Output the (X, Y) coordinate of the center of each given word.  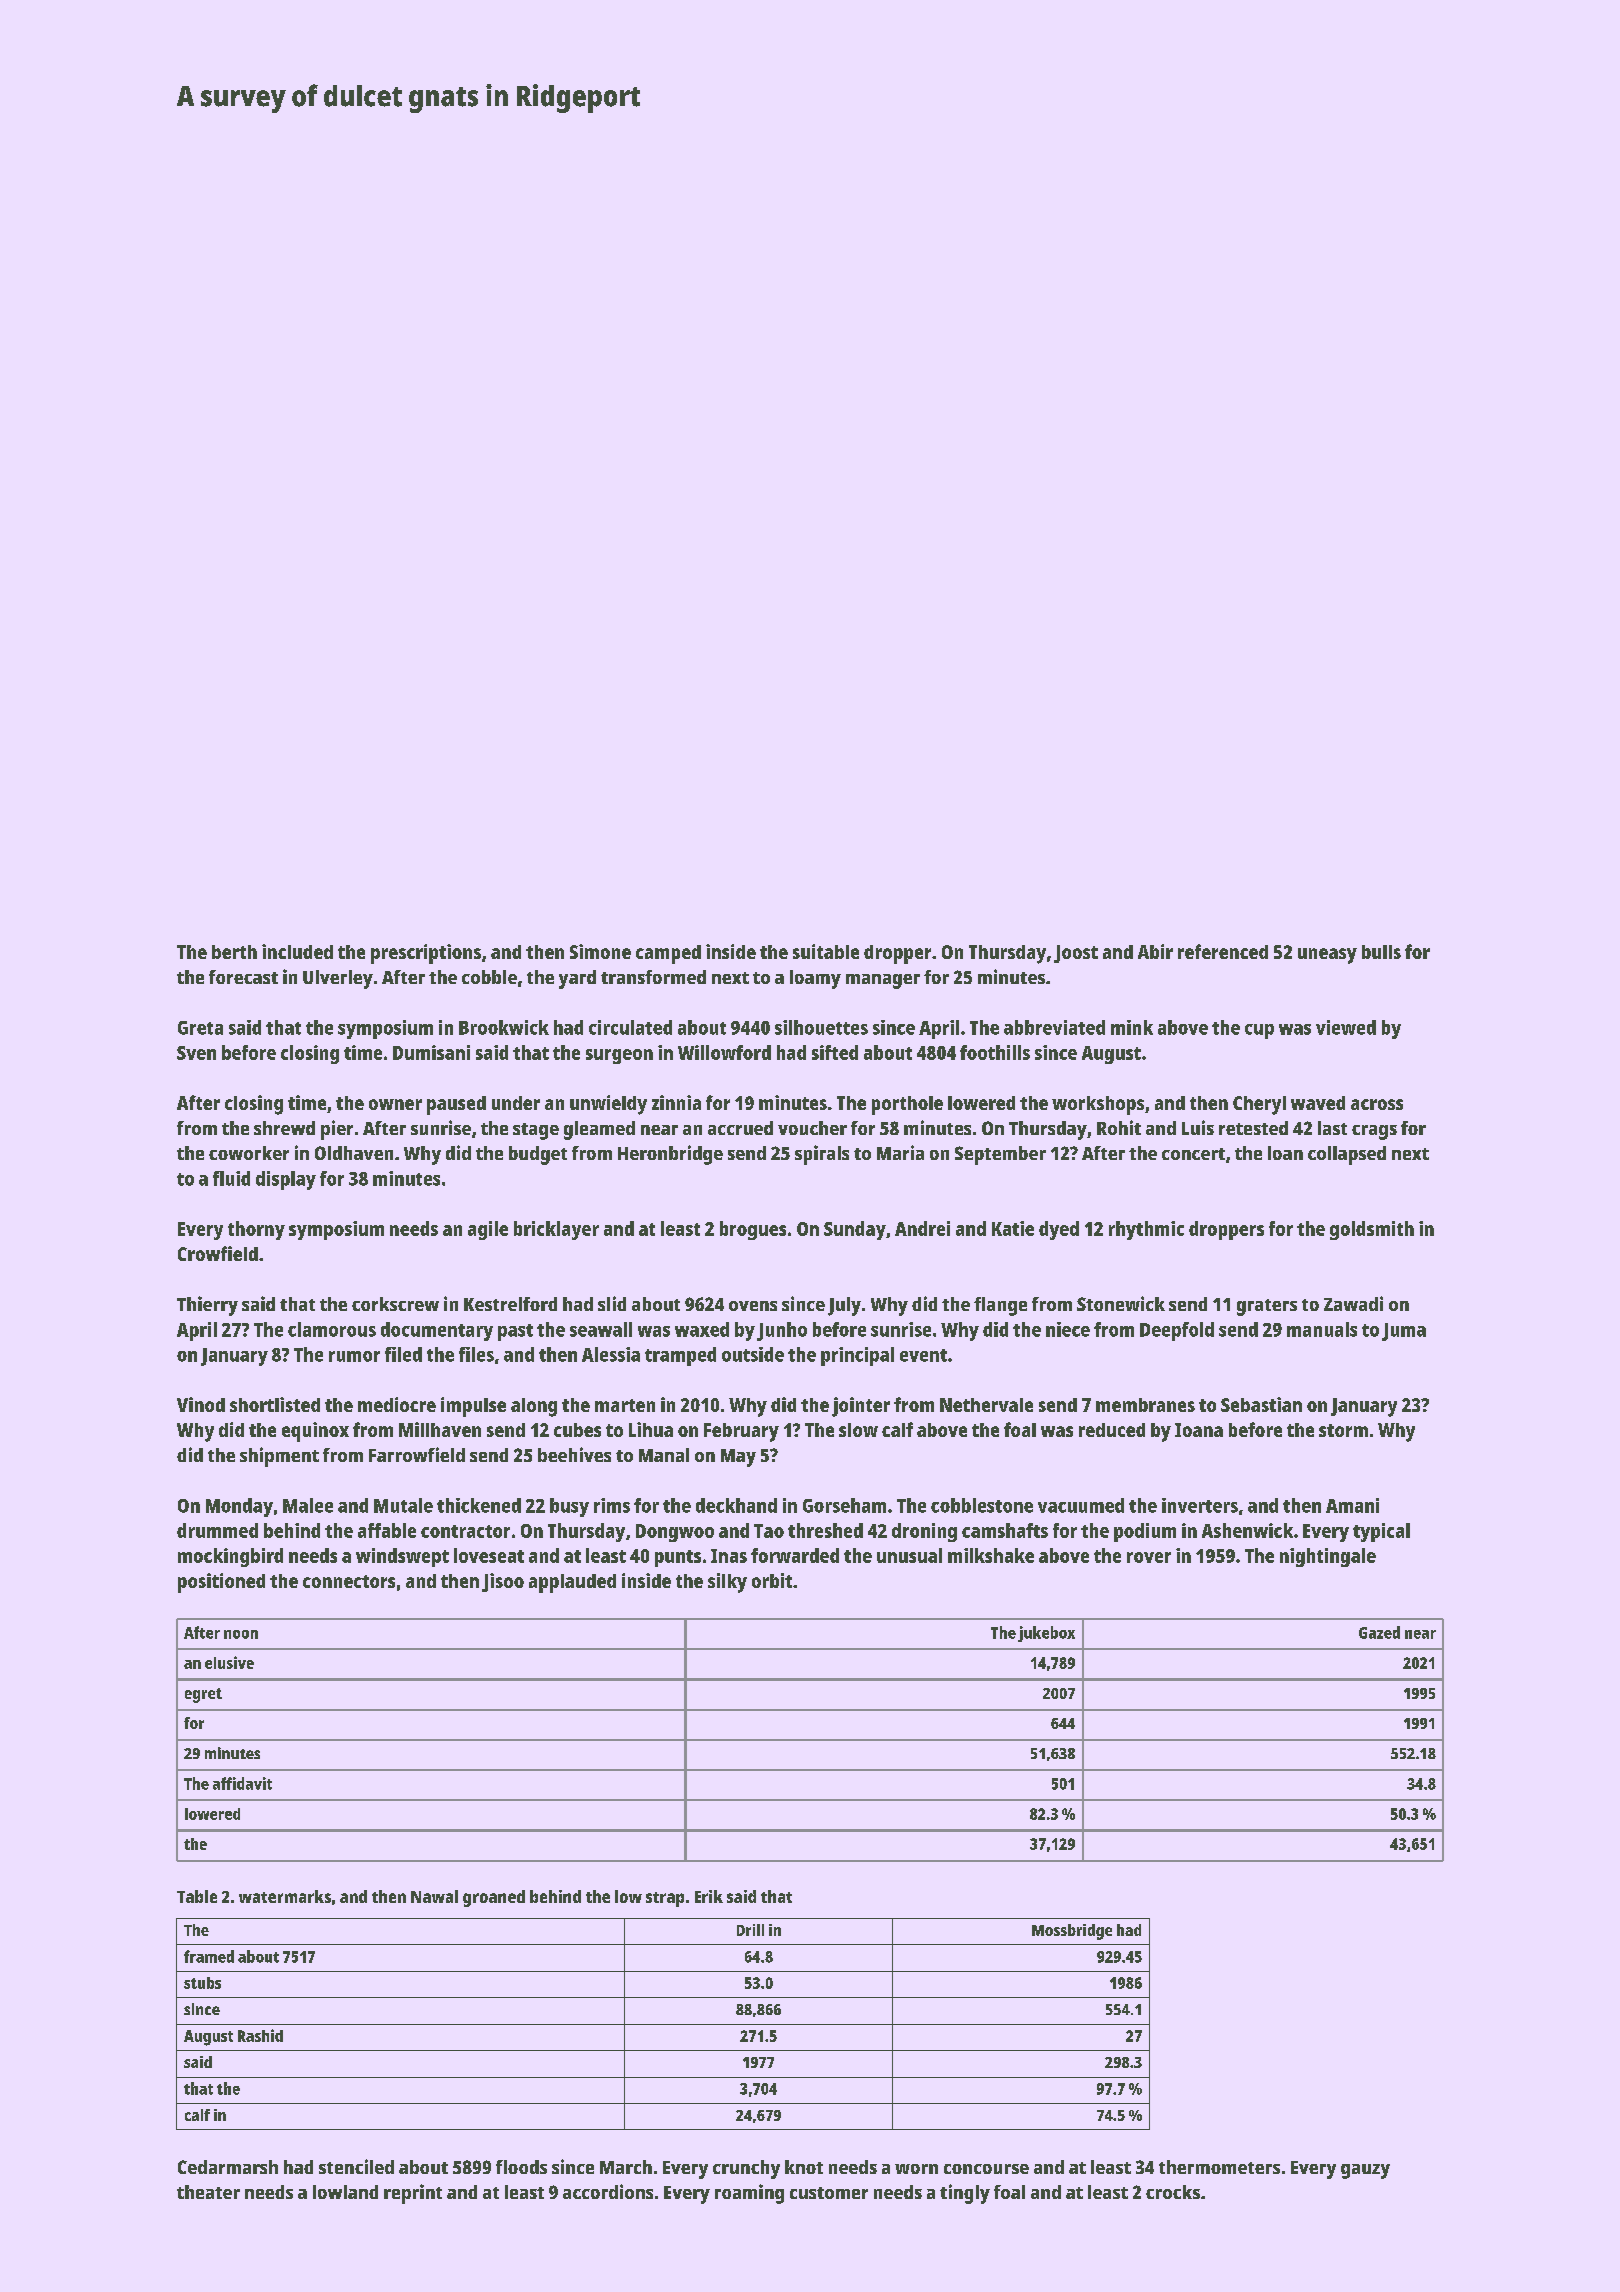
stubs (202, 1983)
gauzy (1365, 2171)
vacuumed (1081, 1505)
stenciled (356, 2166)
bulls (1381, 952)
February (741, 1432)
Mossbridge (1072, 1932)
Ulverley (338, 979)
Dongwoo (675, 1533)
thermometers (1219, 2167)
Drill (750, 1930)
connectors (349, 1581)
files (476, 1354)
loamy (815, 979)
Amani (1352, 1505)
